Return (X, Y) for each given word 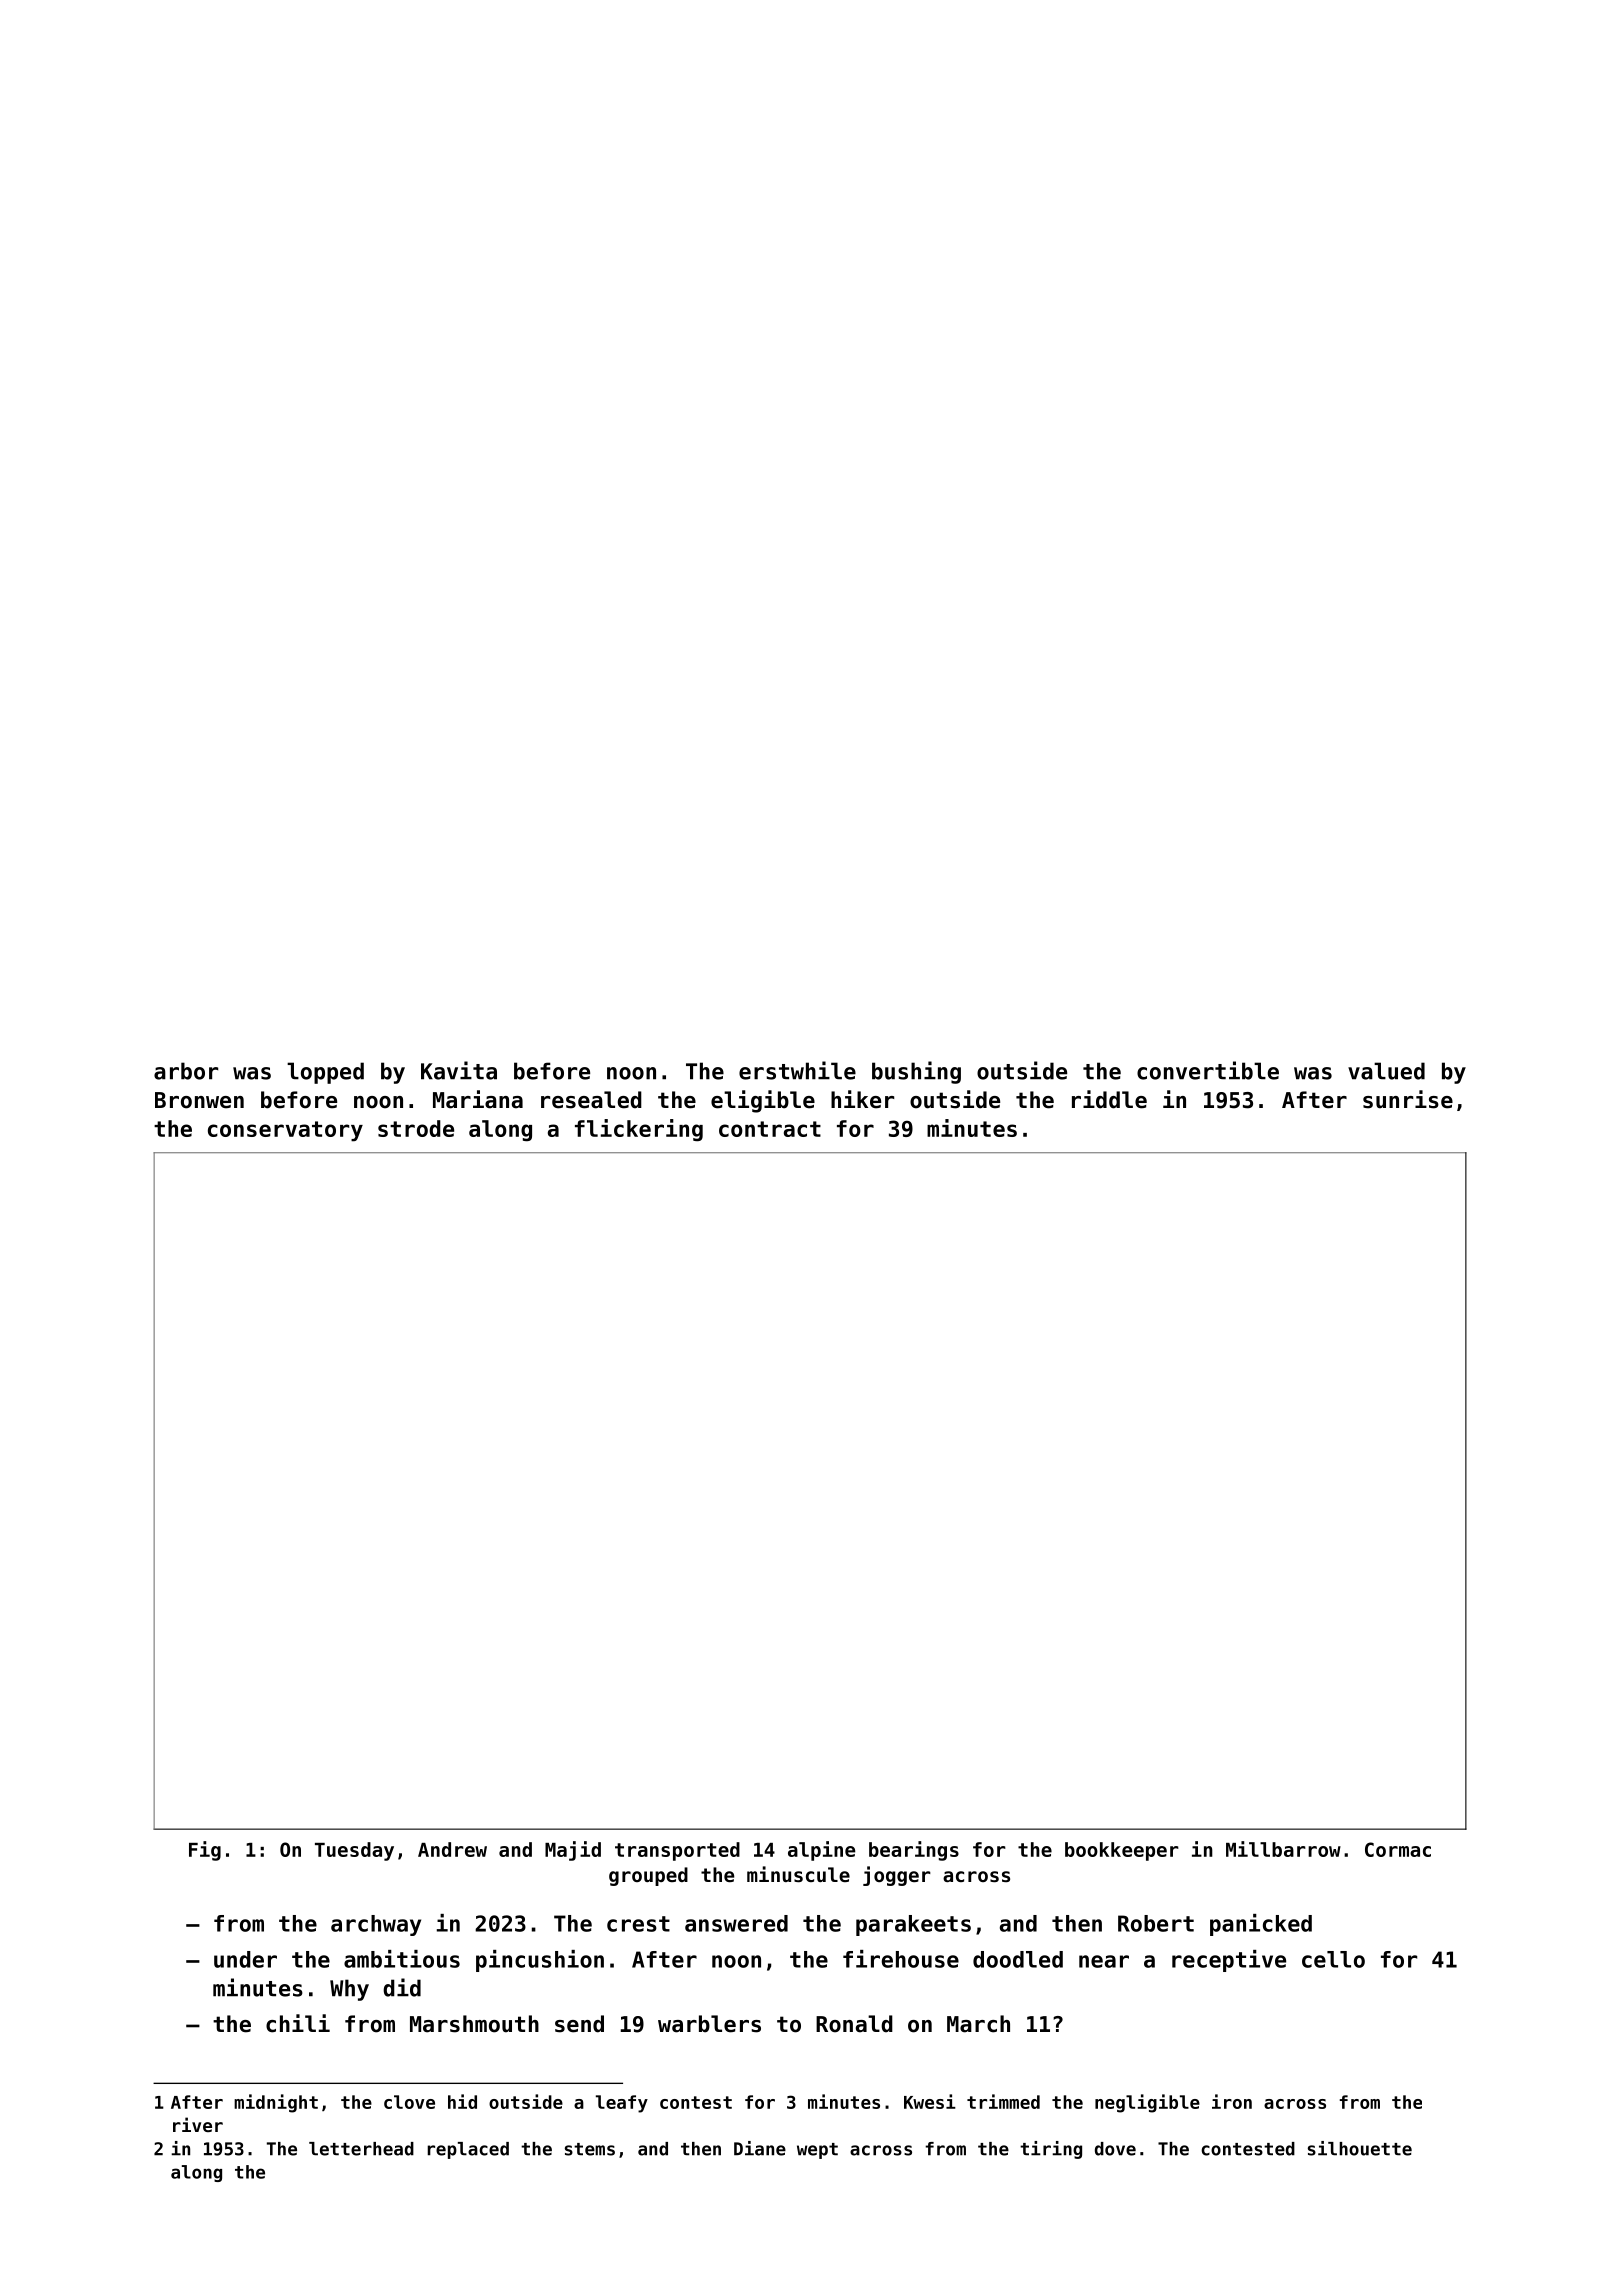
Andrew (452, 1849)
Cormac (1398, 1849)
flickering (639, 1130)
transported (677, 1851)
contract (770, 1129)
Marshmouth (474, 2024)
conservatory (285, 1131)
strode (416, 1128)
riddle (1109, 1099)
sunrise (1408, 1099)
